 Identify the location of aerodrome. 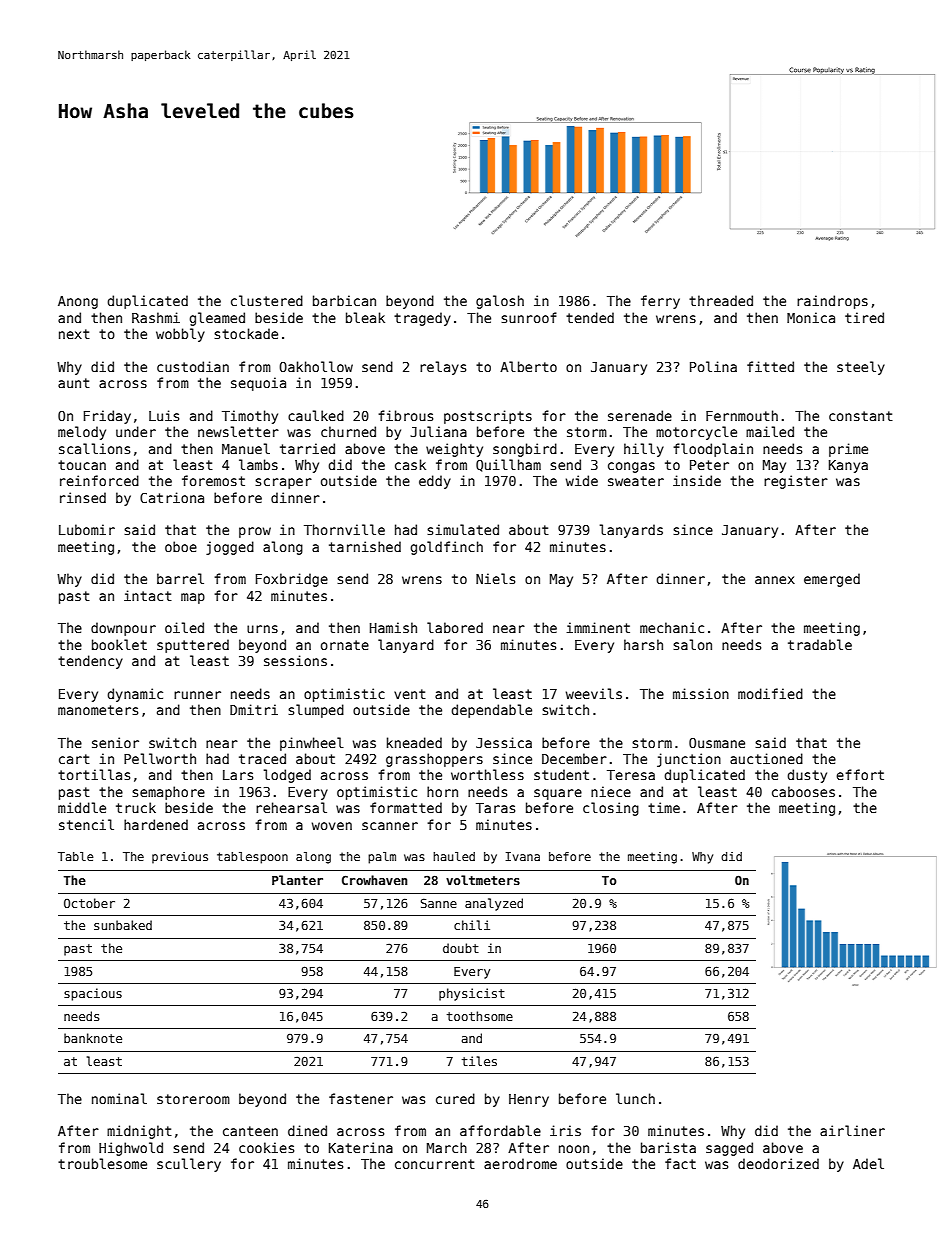
(520, 1163).
